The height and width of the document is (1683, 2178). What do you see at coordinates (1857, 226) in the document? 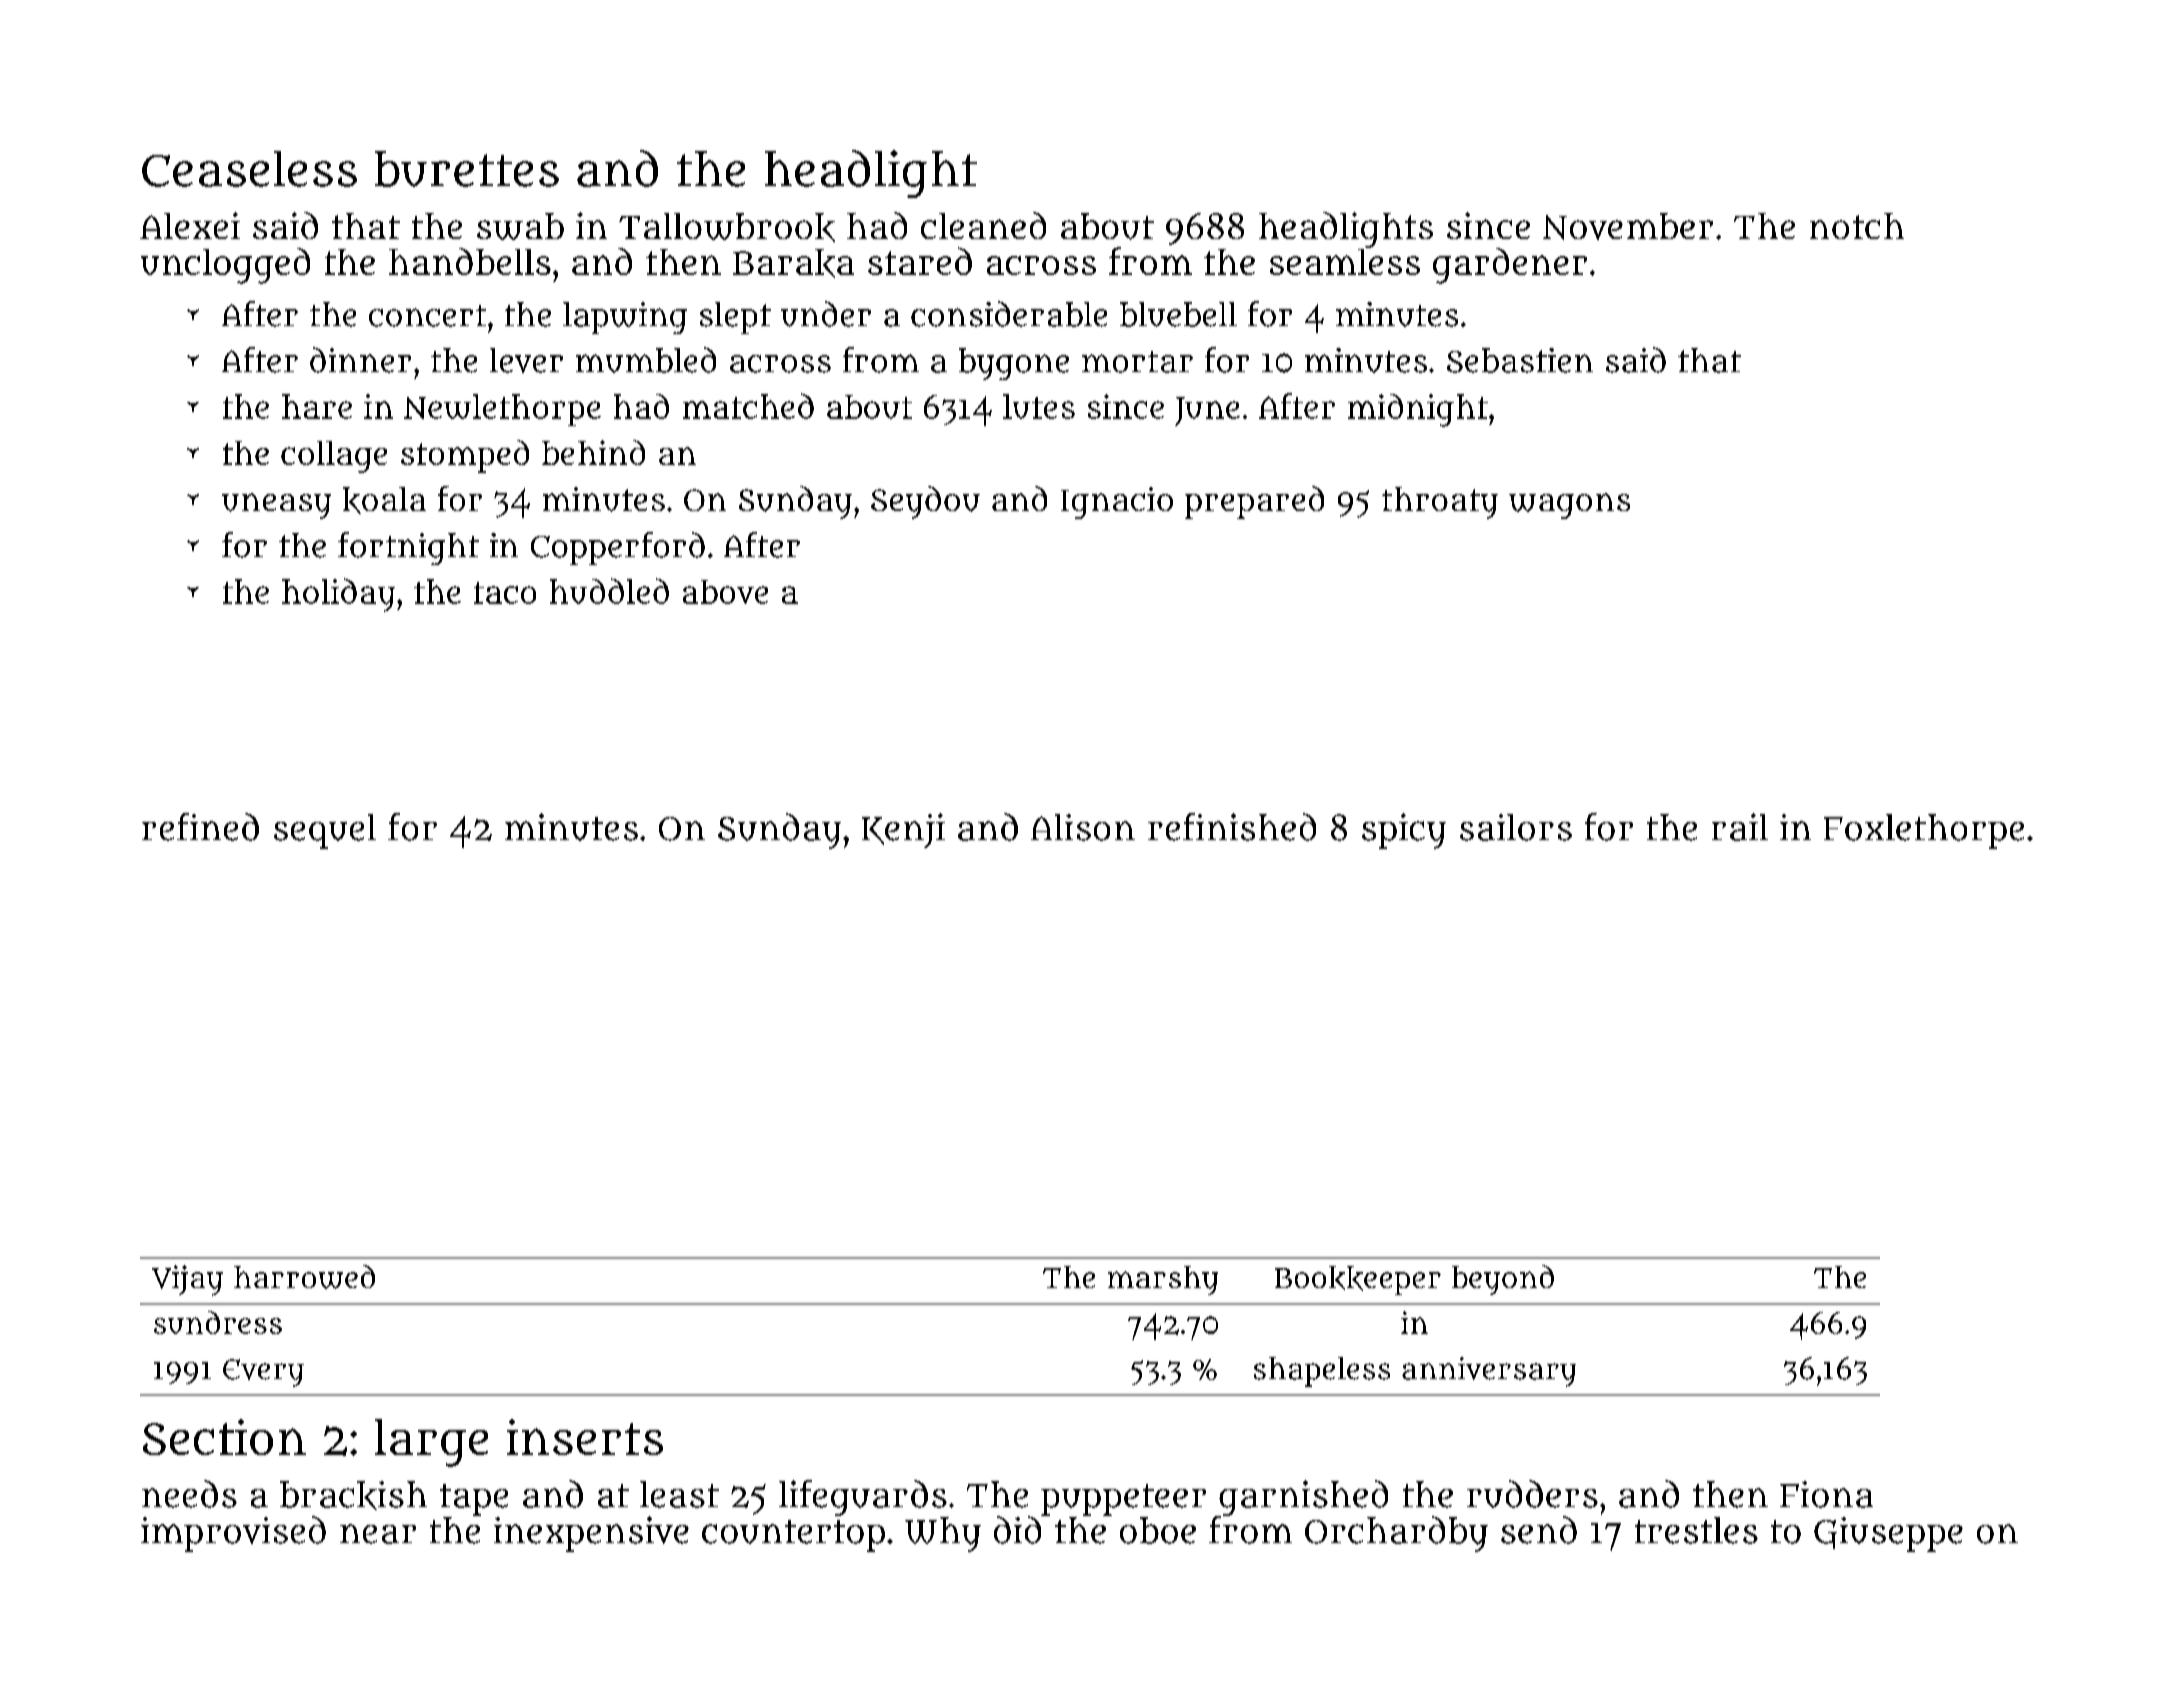
I see `notch` at bounding box center [1857, 226].
